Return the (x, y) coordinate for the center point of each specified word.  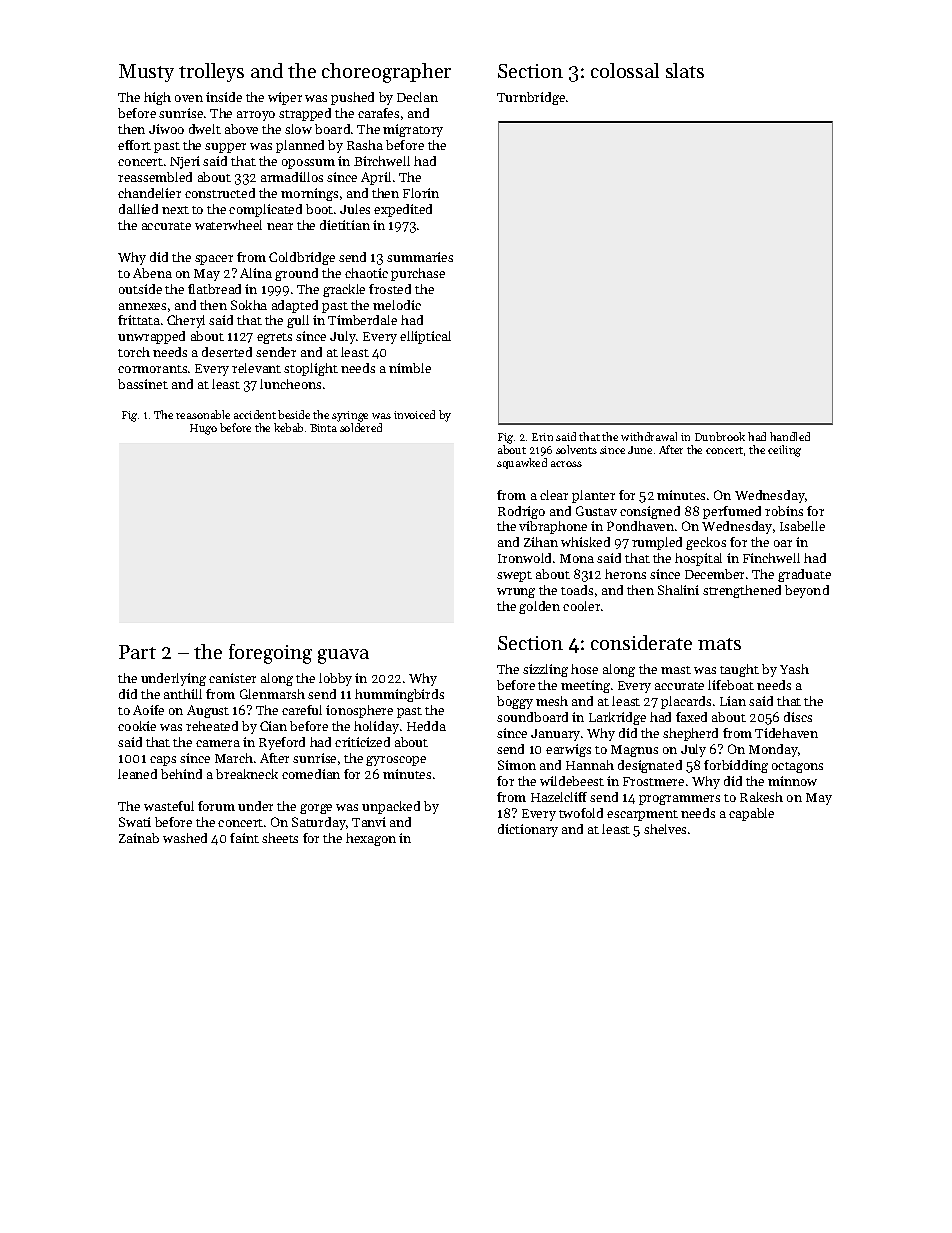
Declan (417, 97)
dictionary (528, 830)
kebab (288, 427)
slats (685, 70)
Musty (146, 73)
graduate (804, 575)
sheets (280, 838)
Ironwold (524, 558)
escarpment (642, 815)
